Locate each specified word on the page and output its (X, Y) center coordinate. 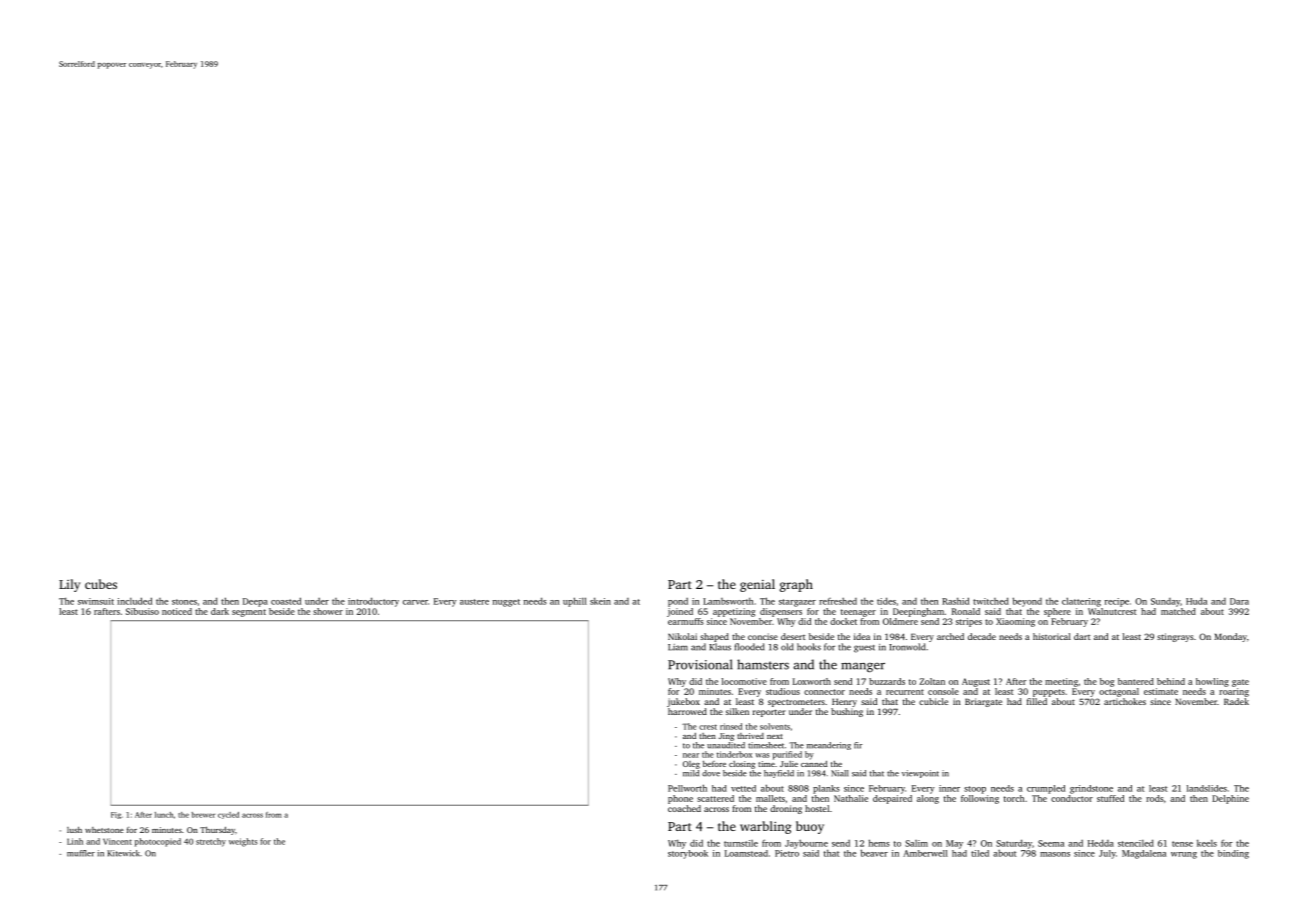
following (980, 799)
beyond (1027, 602)
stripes (969, 622)
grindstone (1091, 789)
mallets (770, 798)
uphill (575, 602)
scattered (715, 798)
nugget (506, 603)
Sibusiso (142, 611)
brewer (203, 815)
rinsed (731, 726)
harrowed (687, 711)
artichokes (1125, 701)
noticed (177, 611)
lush (74, 830)
